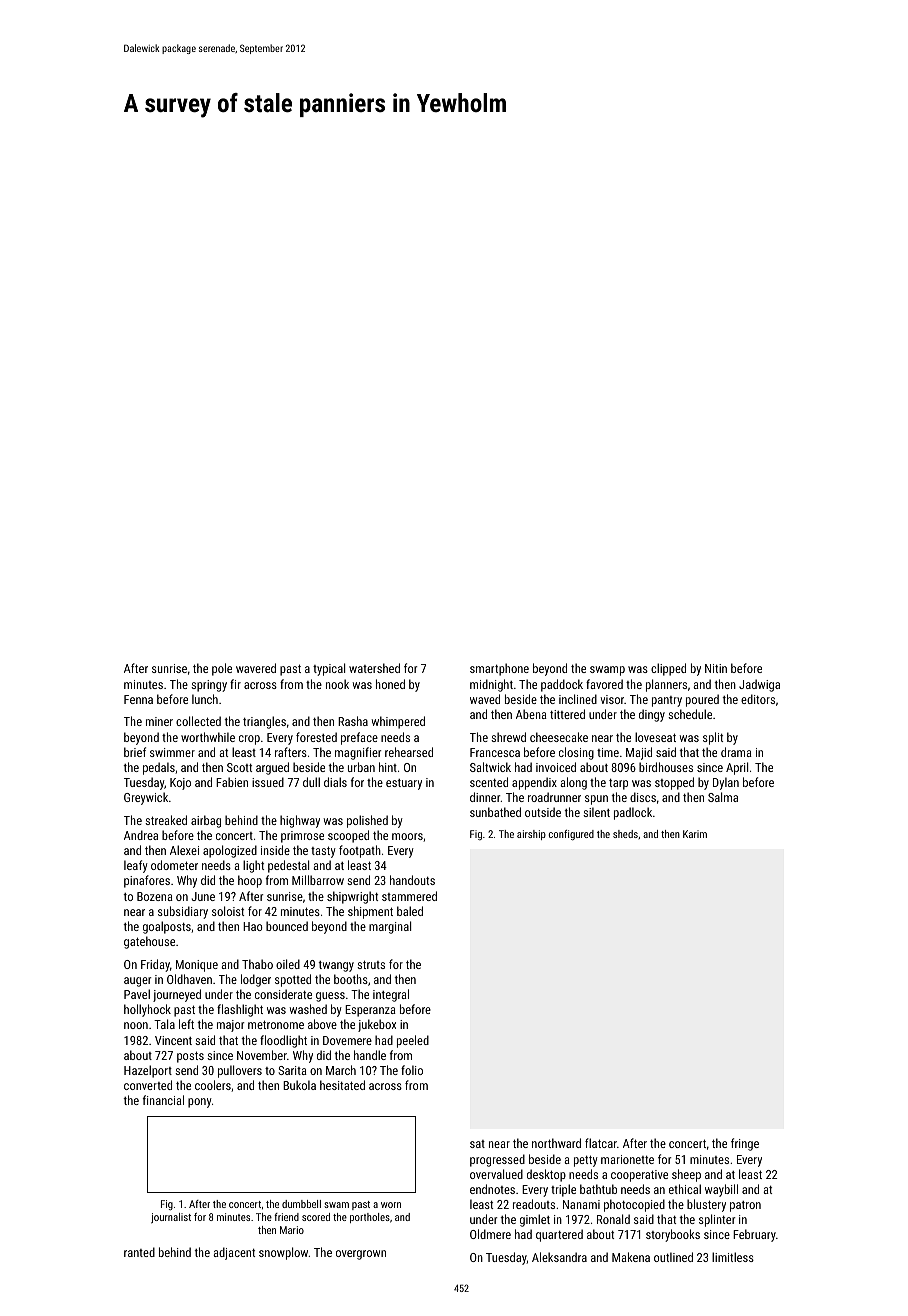  What do you see at coordinates (172, 752) in the screenshot?
I see `swimmer` at bounding box center [172, 752].
